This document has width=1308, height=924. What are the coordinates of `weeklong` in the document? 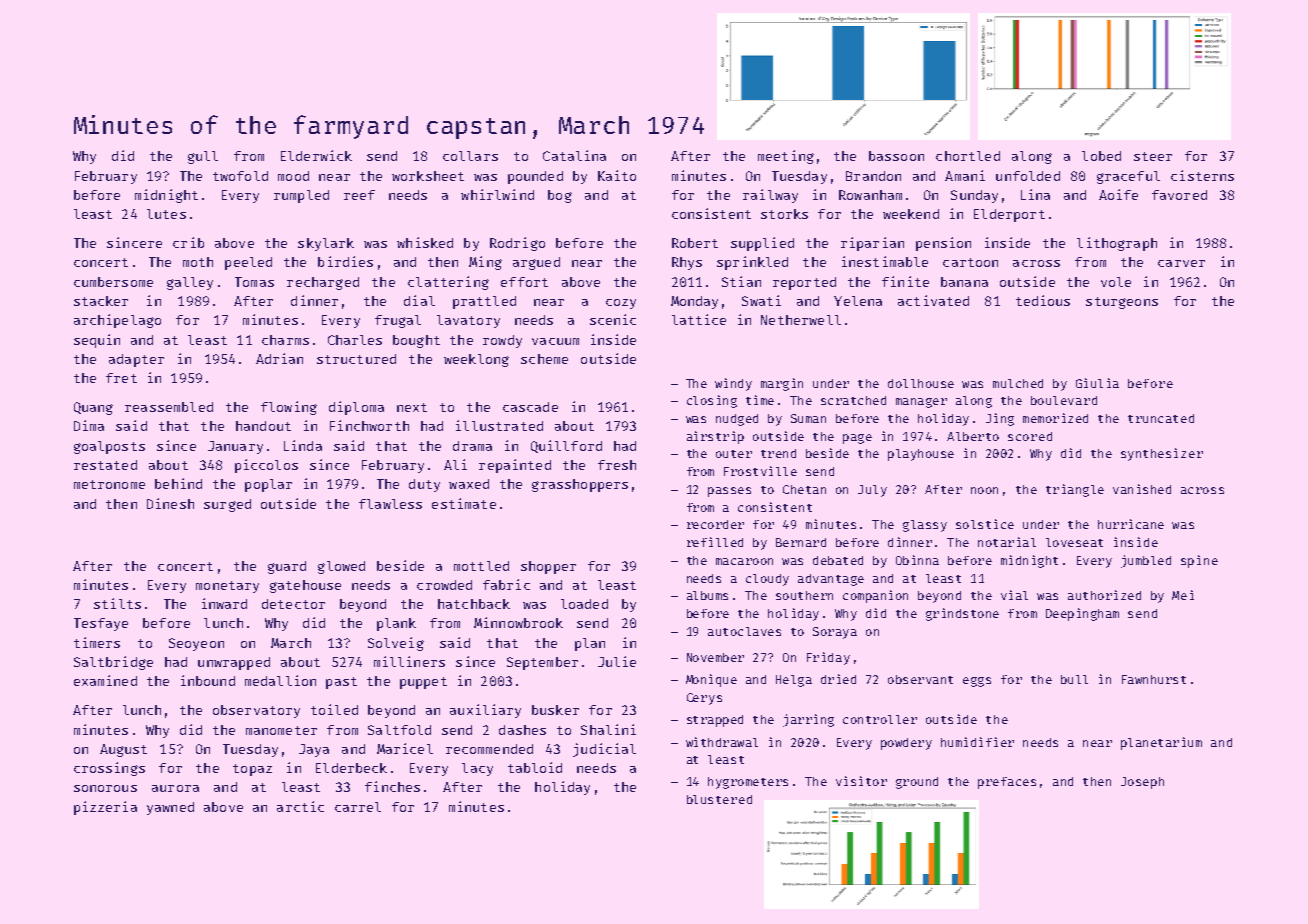 It's located at (476, 360).
